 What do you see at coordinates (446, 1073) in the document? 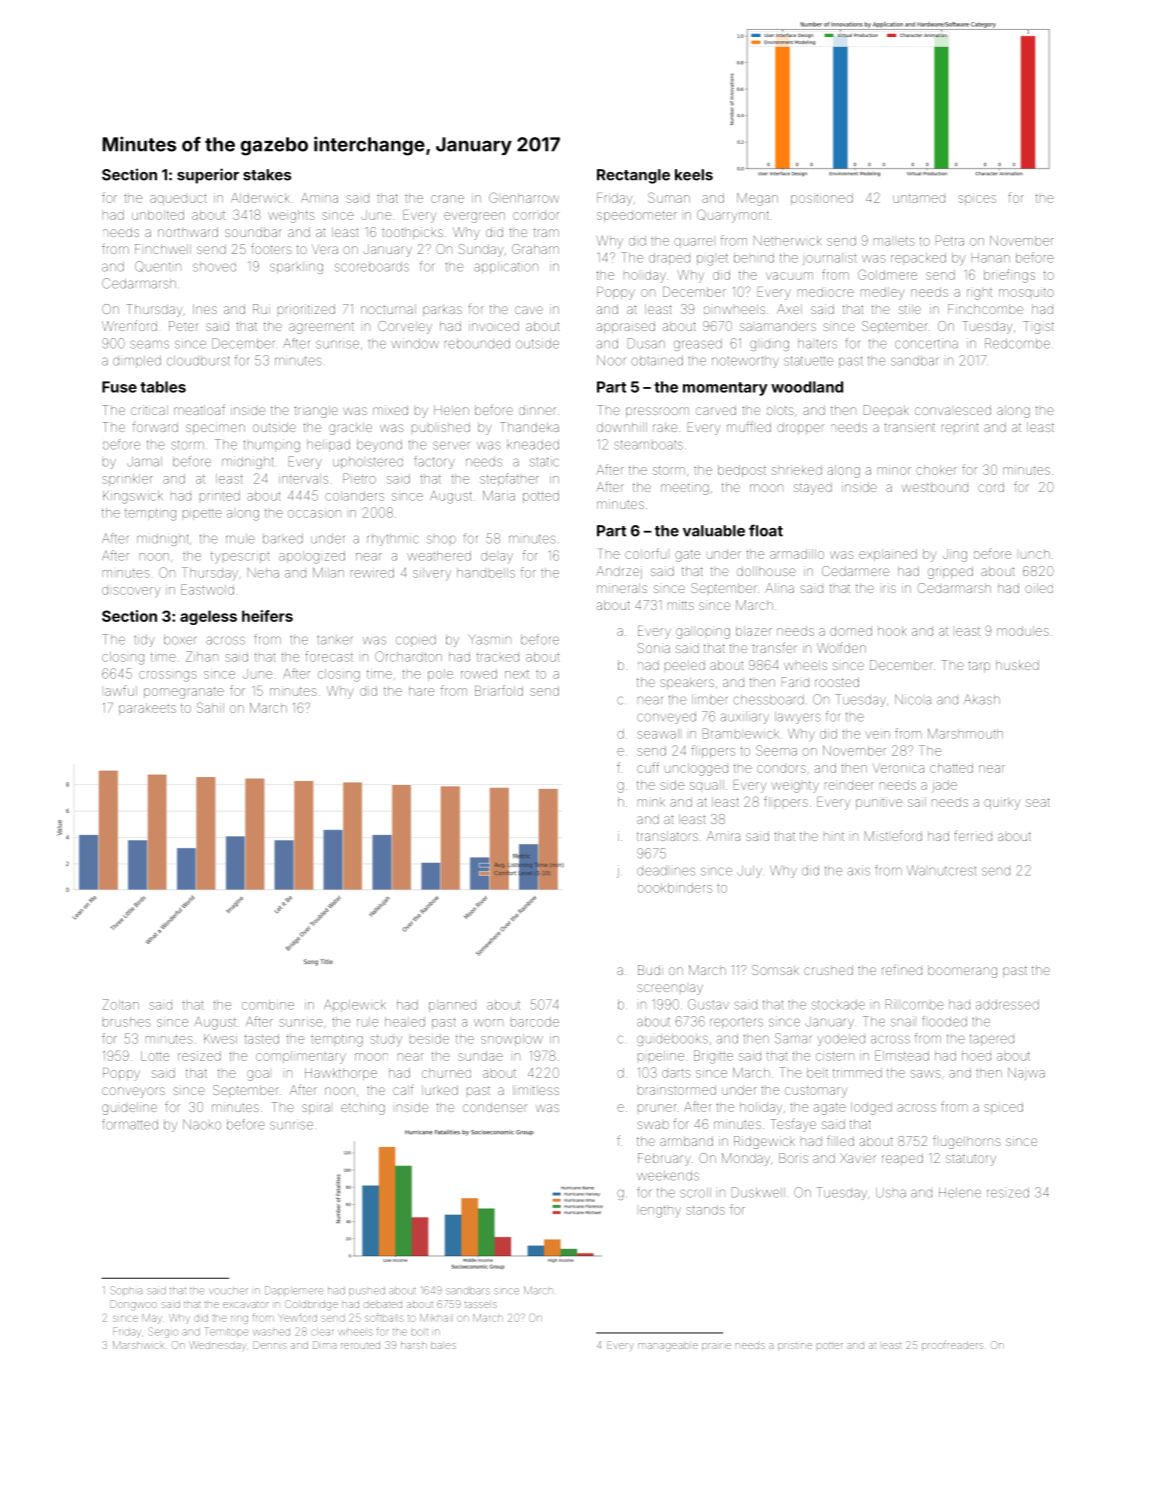
I see `churned` at bounding box center [446, 1073].
